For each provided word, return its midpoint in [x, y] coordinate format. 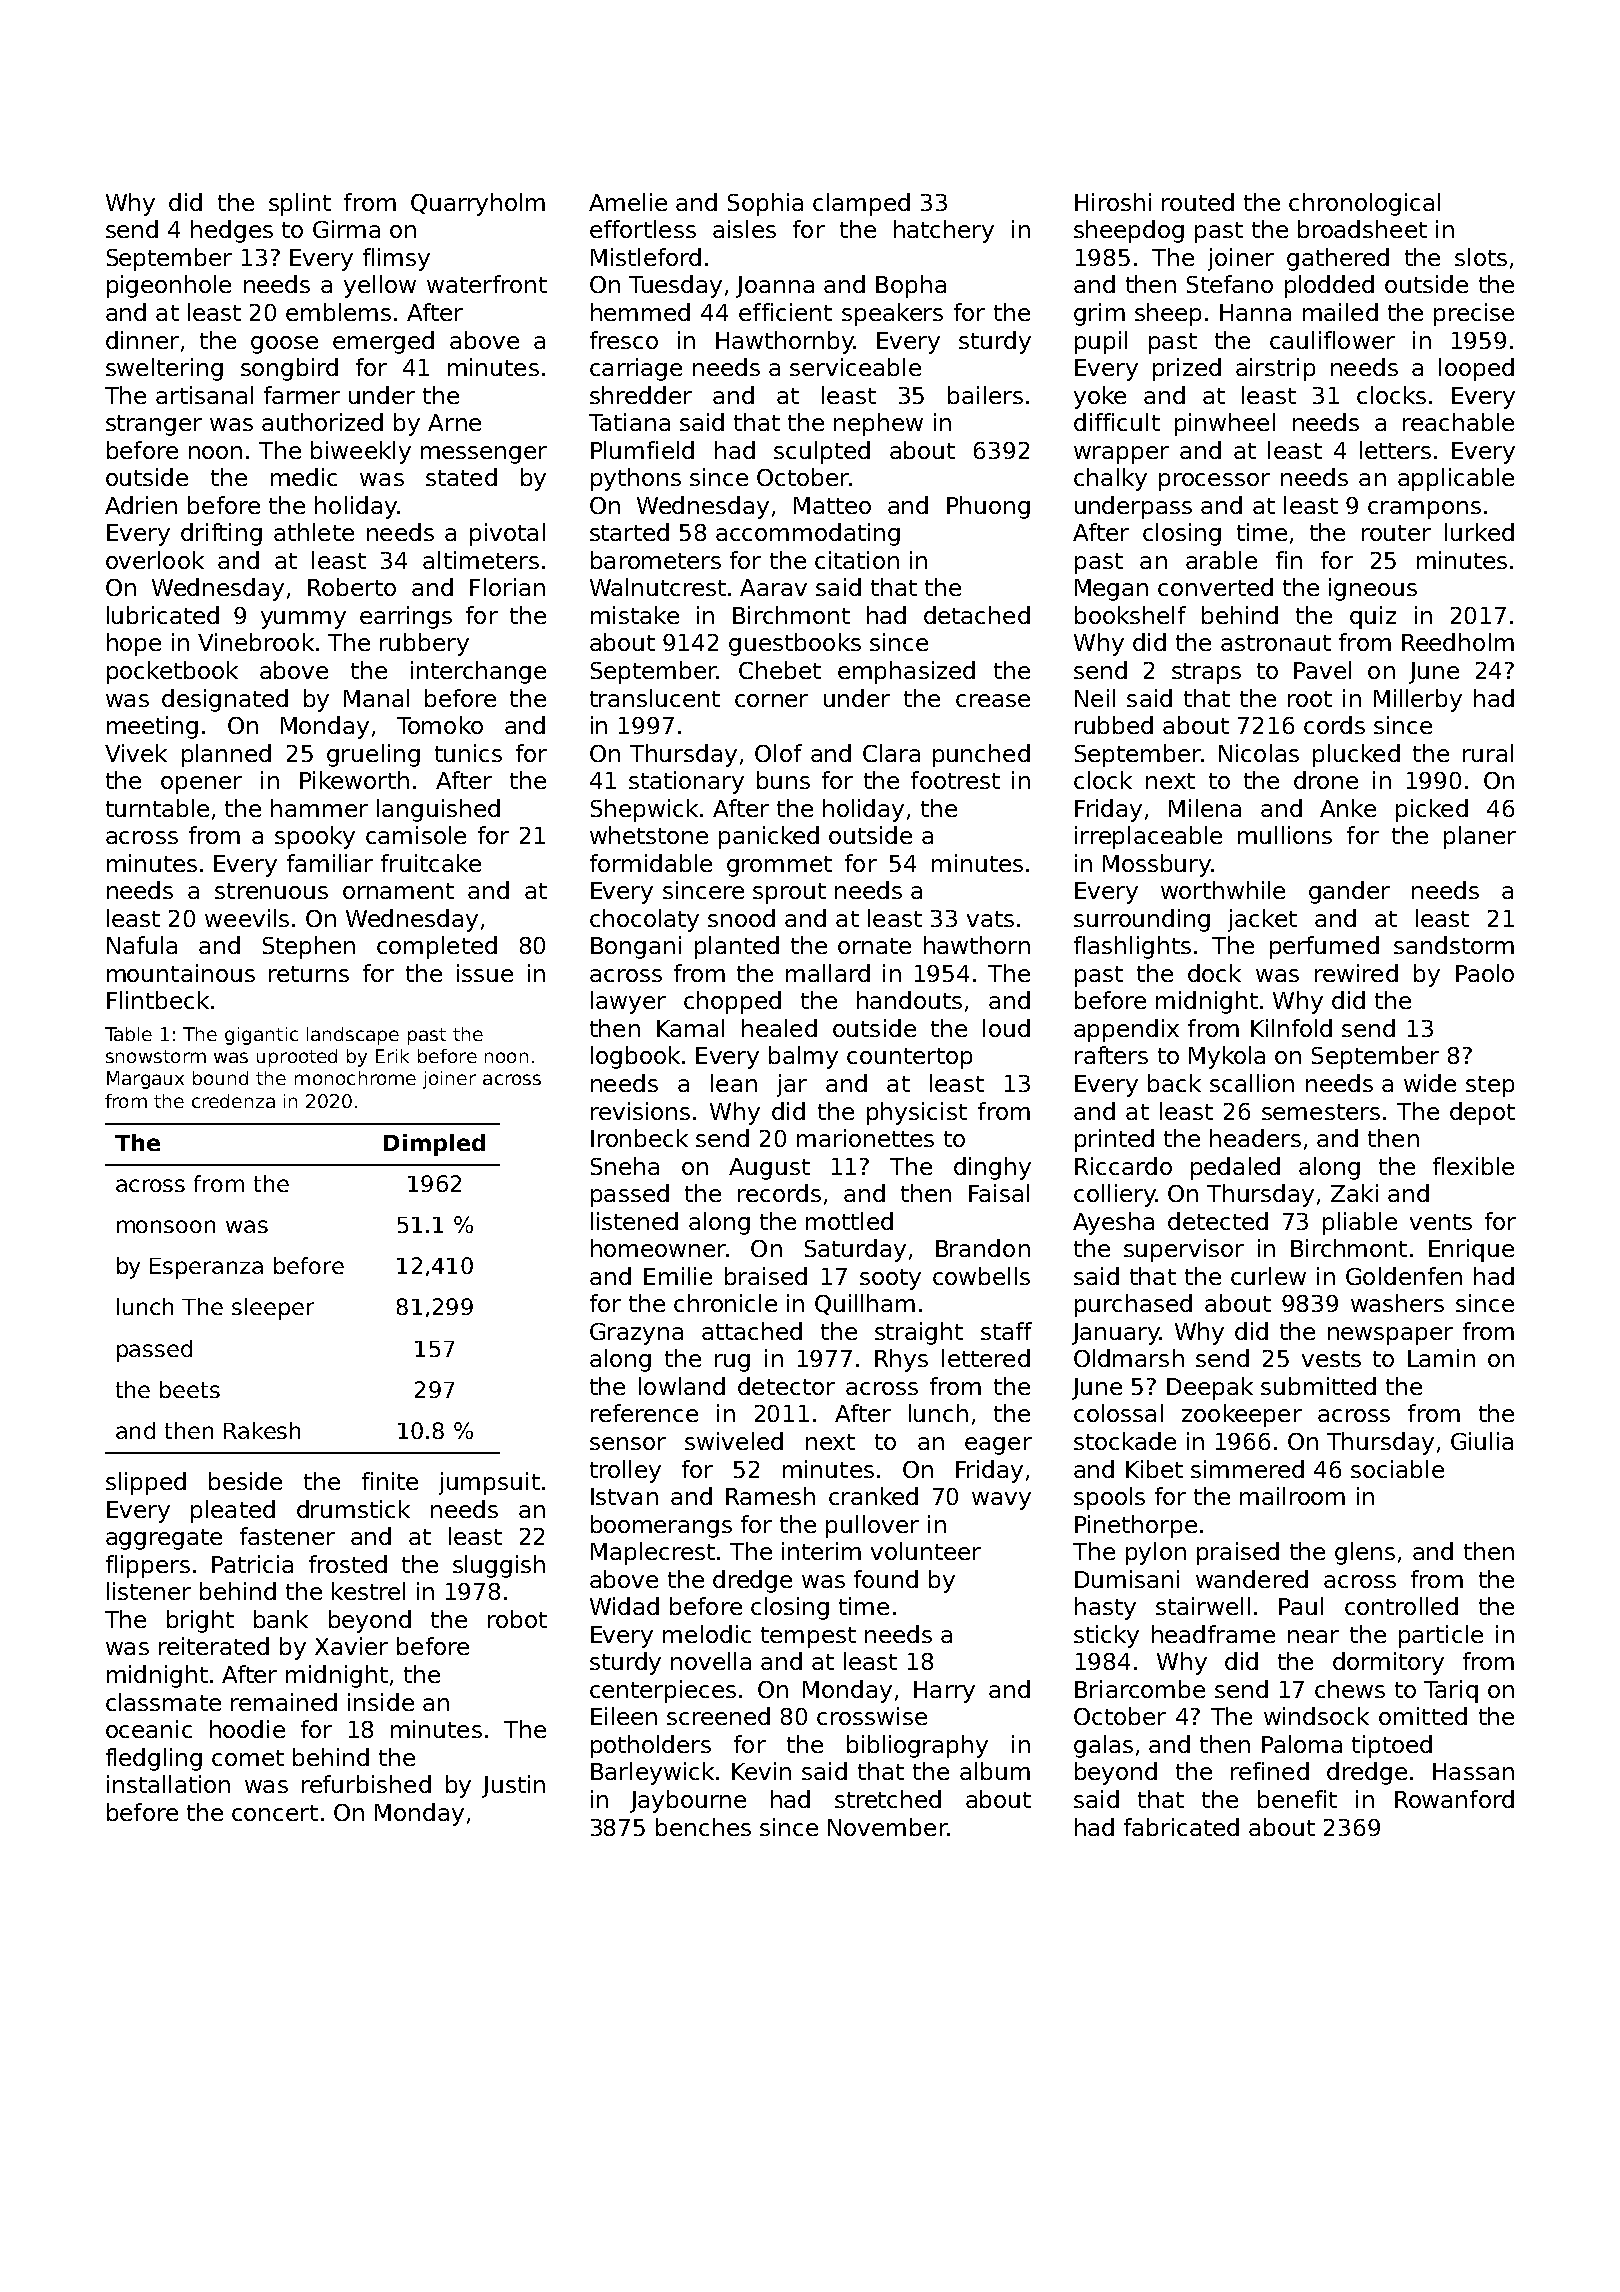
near [1313, 1636]
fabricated [1181, 1827]
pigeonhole [169, 286]
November [887, 1827]
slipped [146, 1483]
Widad [624, 1606]
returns [309, 974]
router [1396, 533]
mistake [635, 615]
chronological [1364, 204]
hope [134, 644]
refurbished [366, 1784]
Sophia [765, 204]
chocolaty [644, 920]
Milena [1205, 808]
